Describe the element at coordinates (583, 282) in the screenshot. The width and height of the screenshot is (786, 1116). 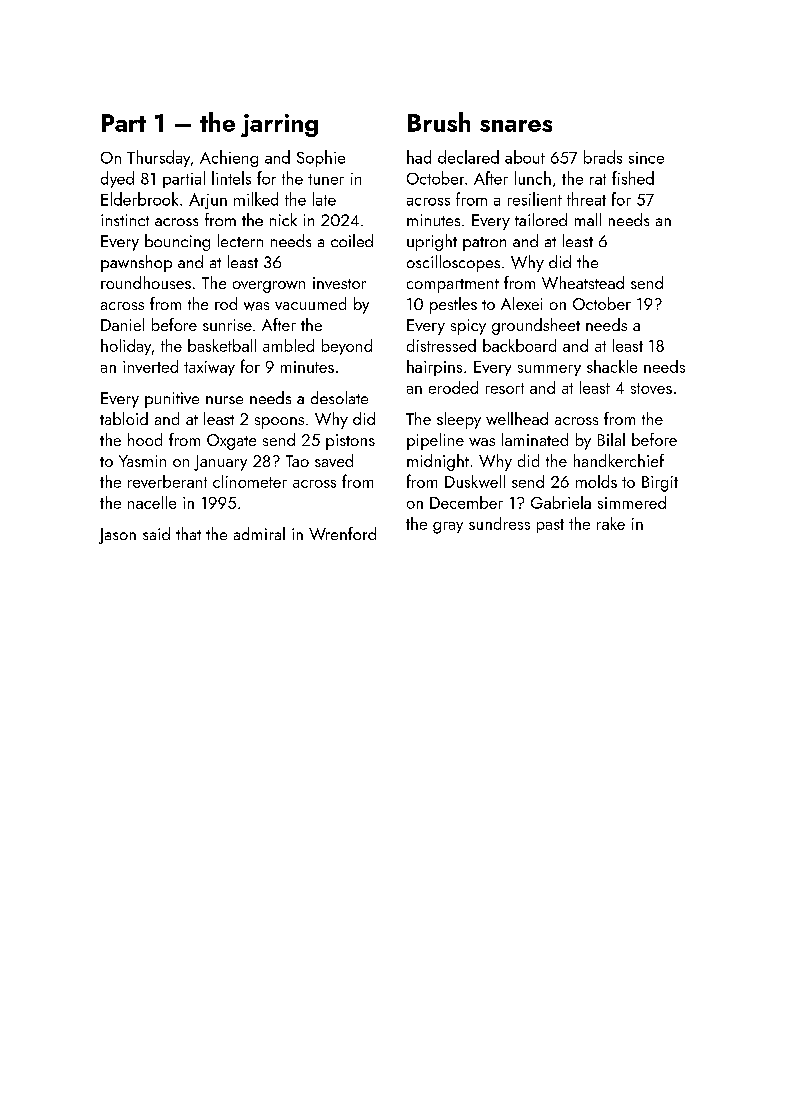
I see `Wheatstead` at that location.
